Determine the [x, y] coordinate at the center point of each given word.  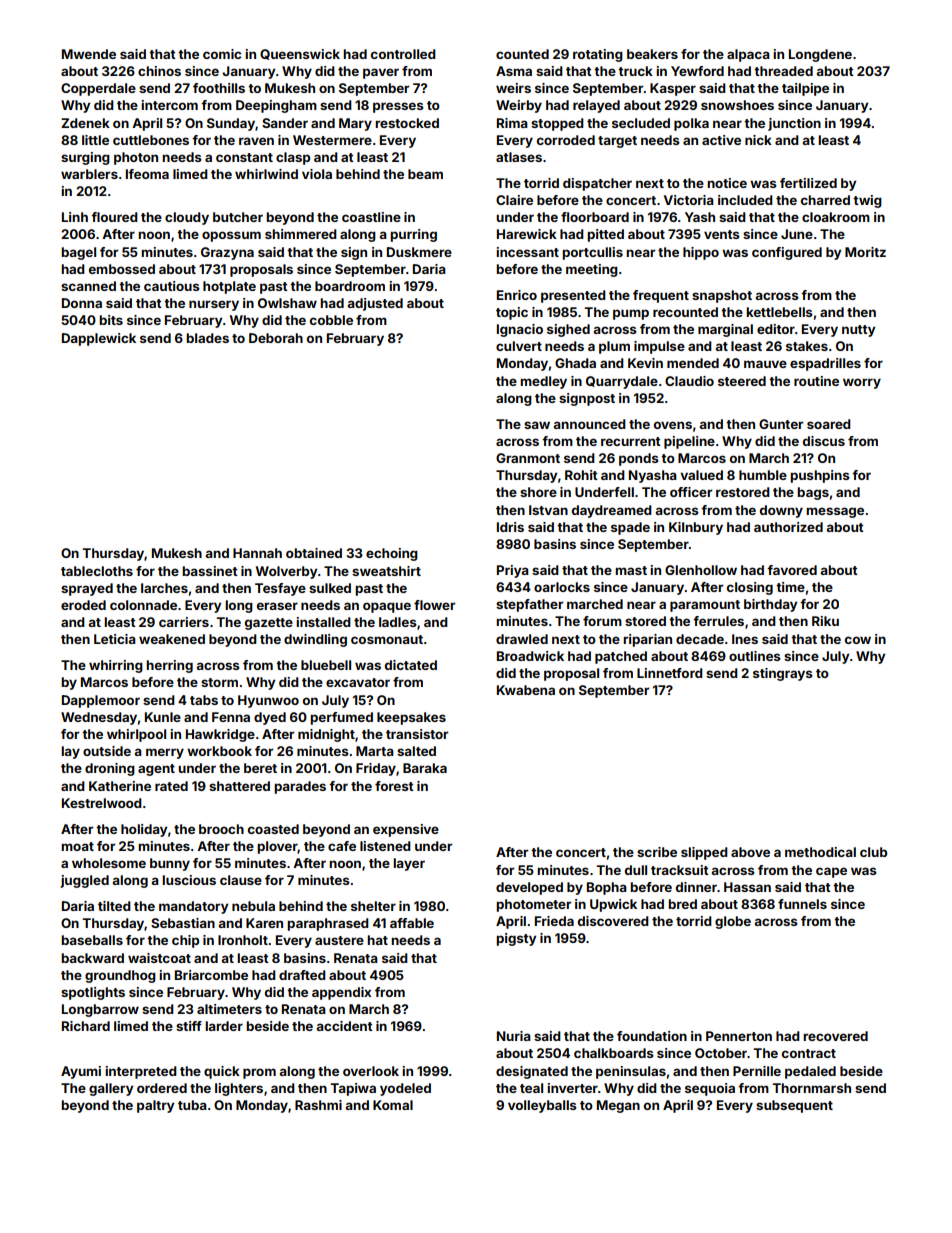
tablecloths [97, 571]
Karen [264, 923]
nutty [858, 331]
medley [543, 382]
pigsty [516, 939]
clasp [293, 158]
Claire [514, 200]
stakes [807, 346]
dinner [696, 887]
